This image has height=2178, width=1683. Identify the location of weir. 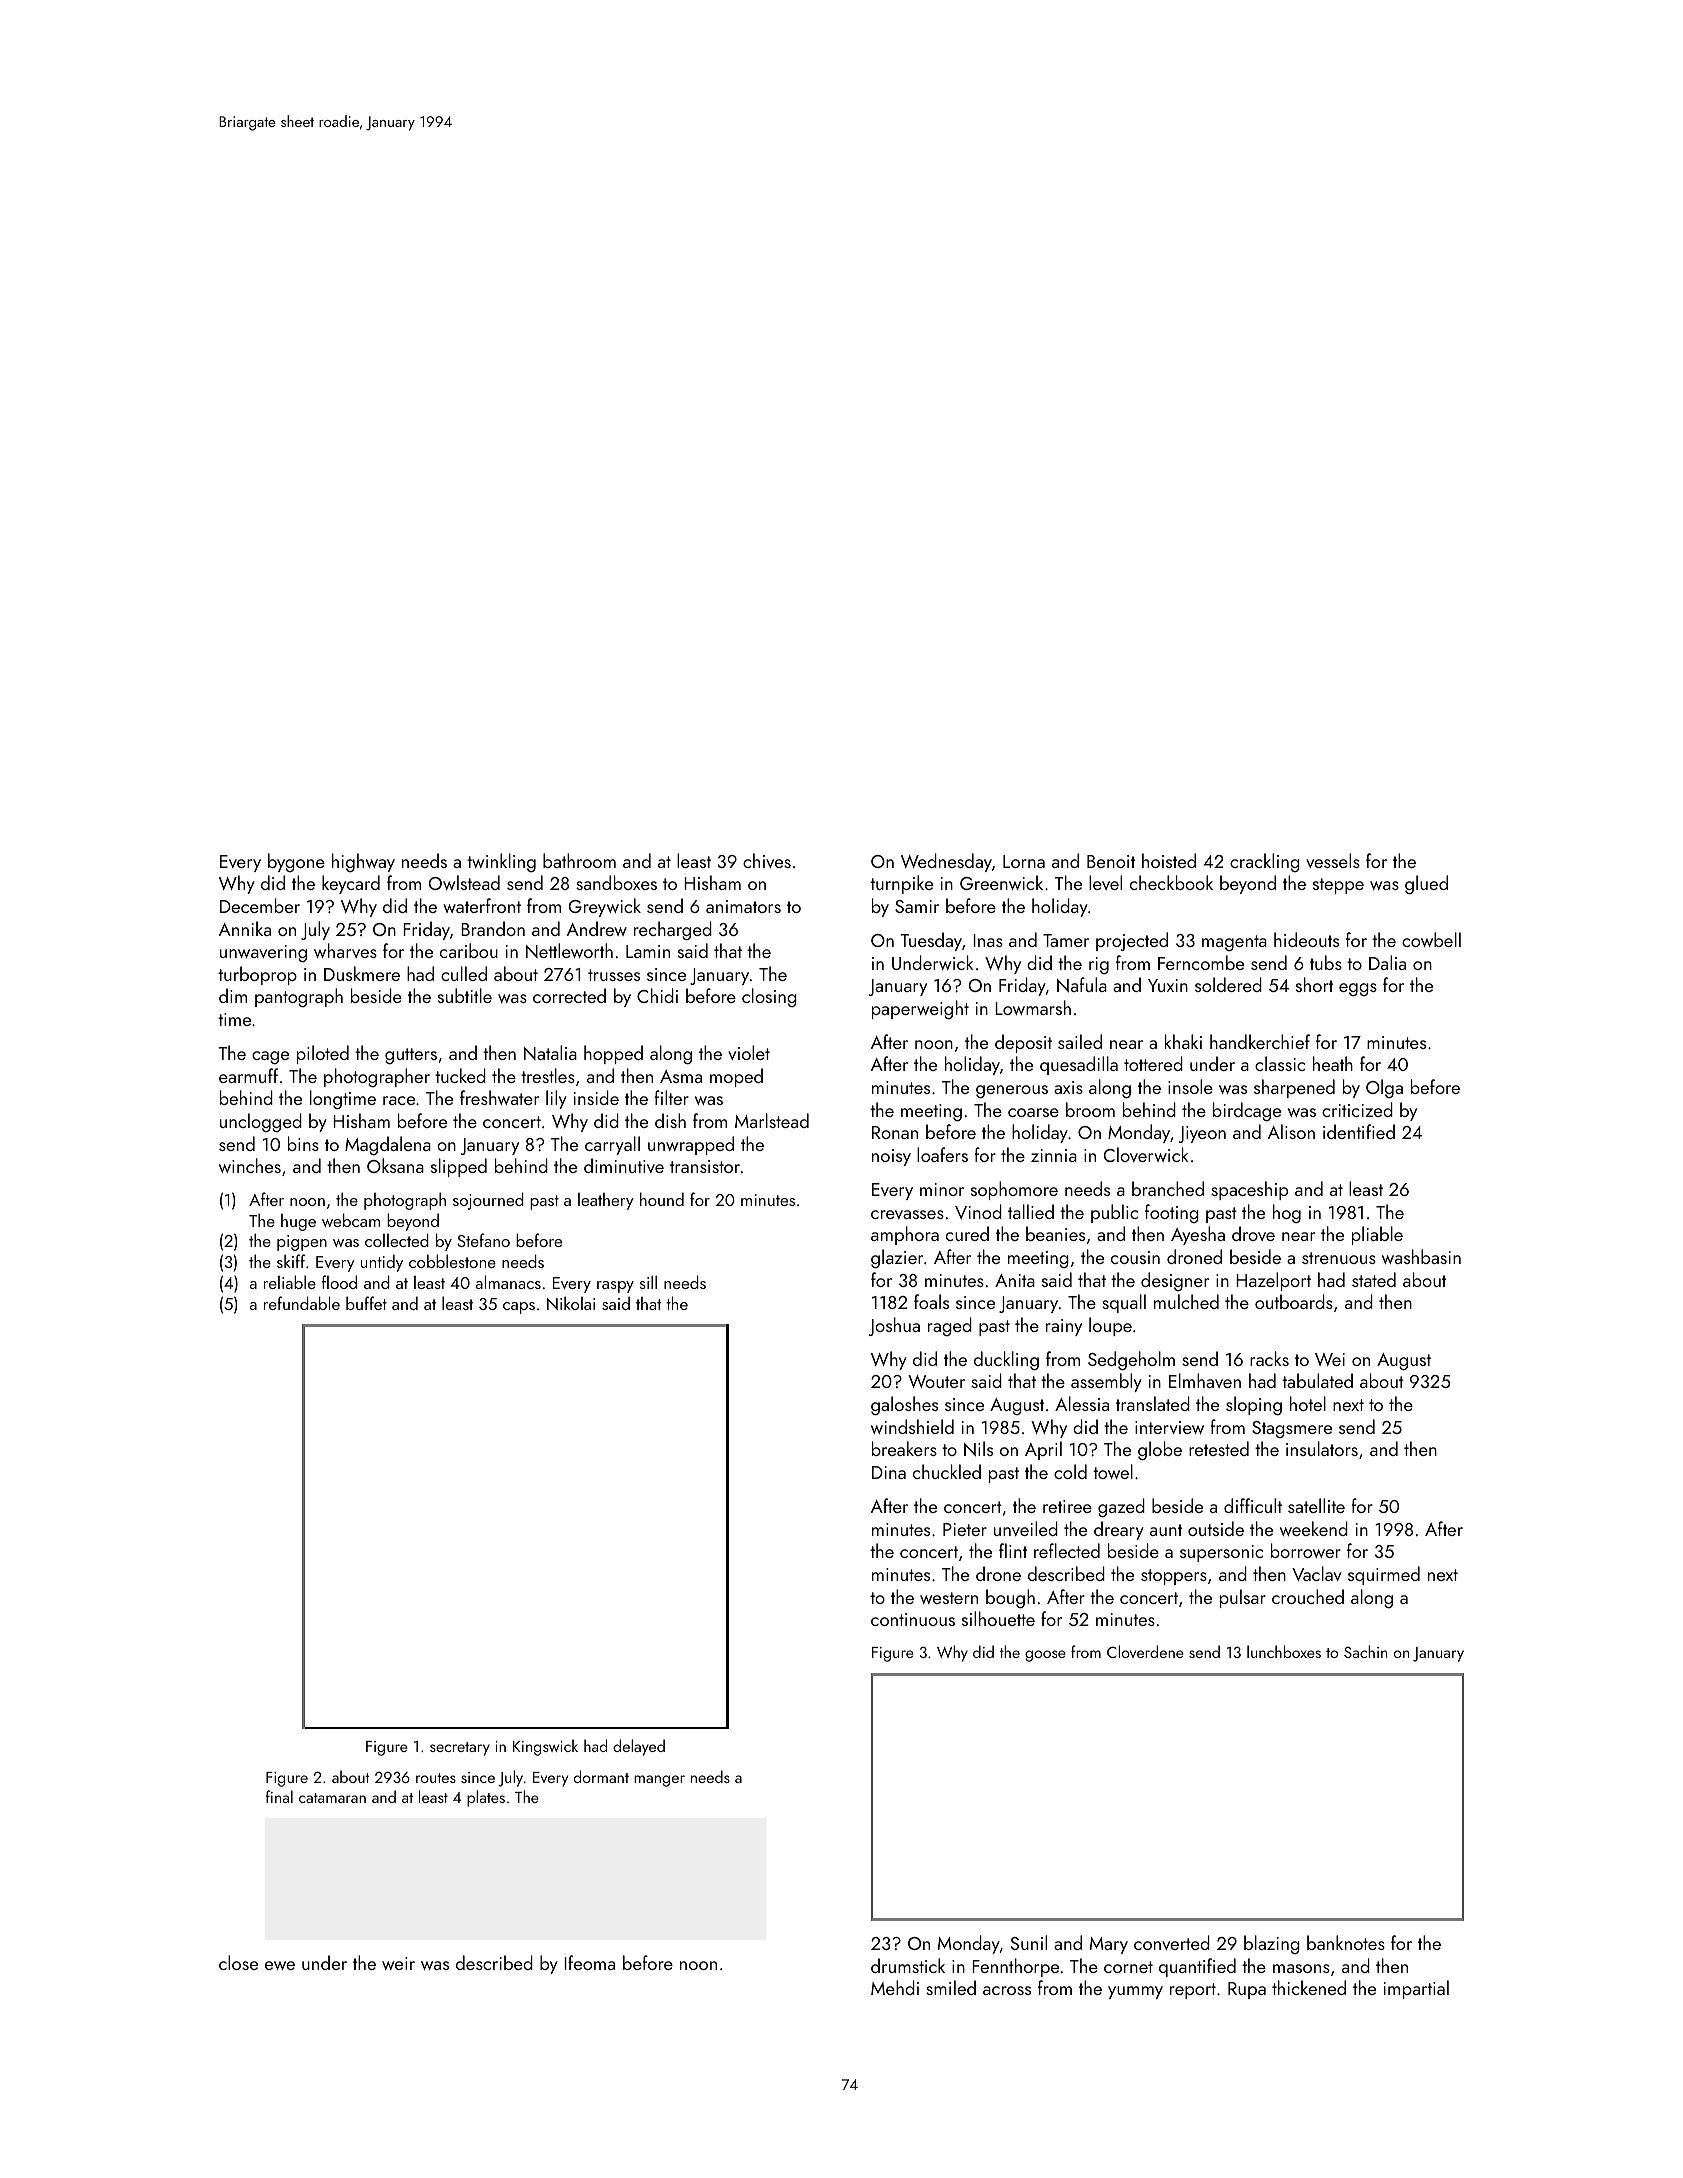
(398, 1963).
